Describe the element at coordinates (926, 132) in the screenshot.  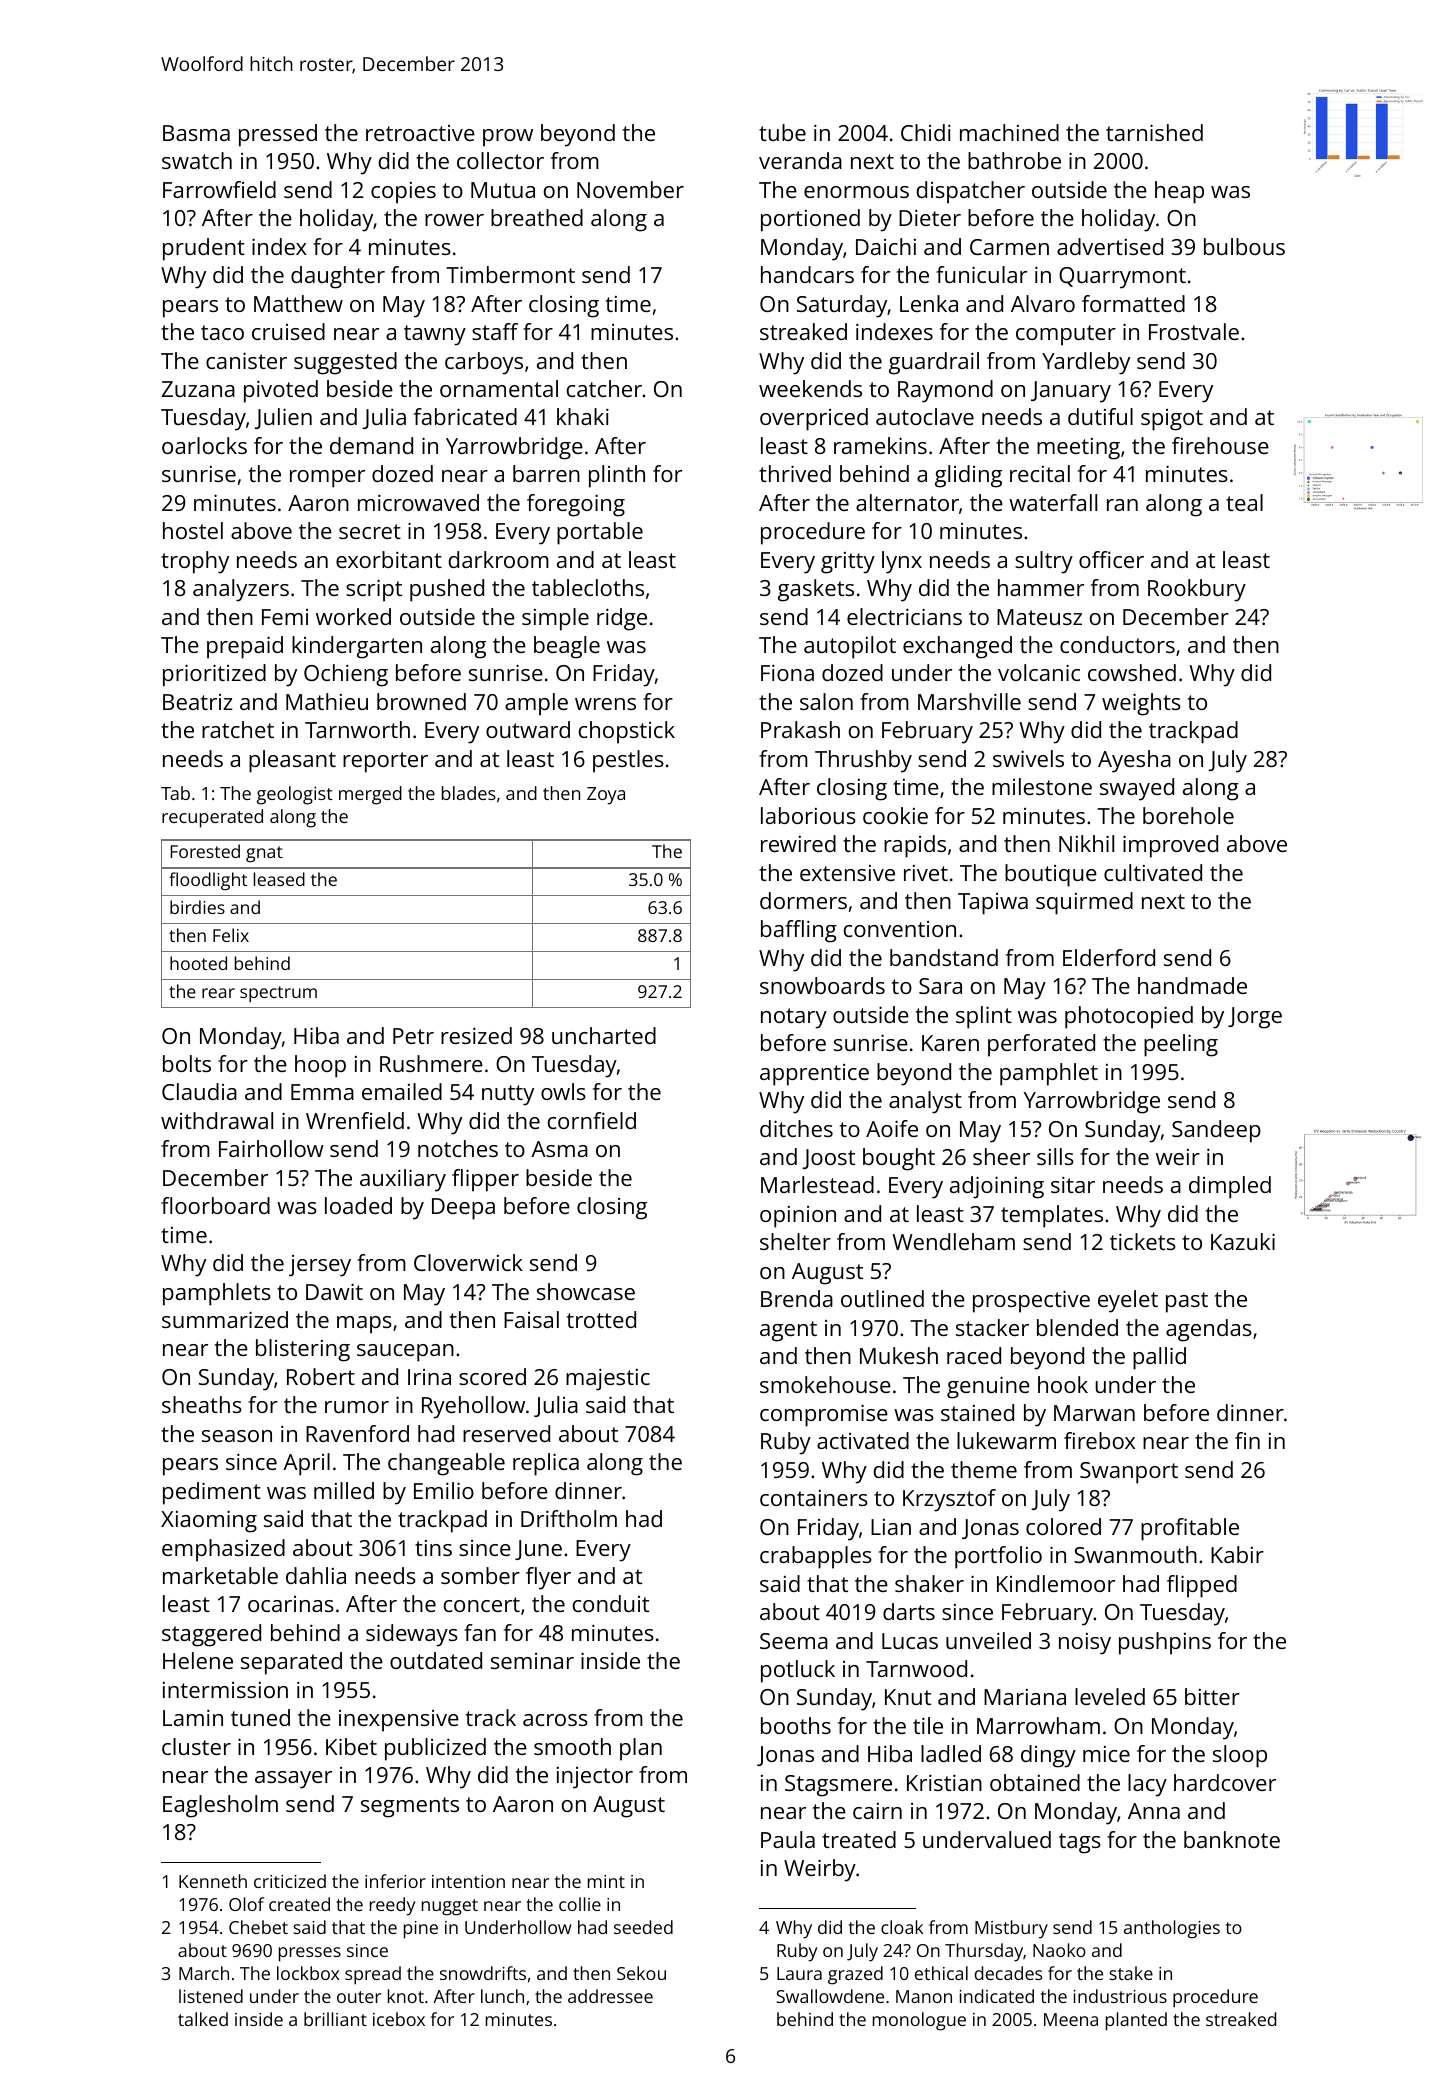
I see `Chidi` at that location.
